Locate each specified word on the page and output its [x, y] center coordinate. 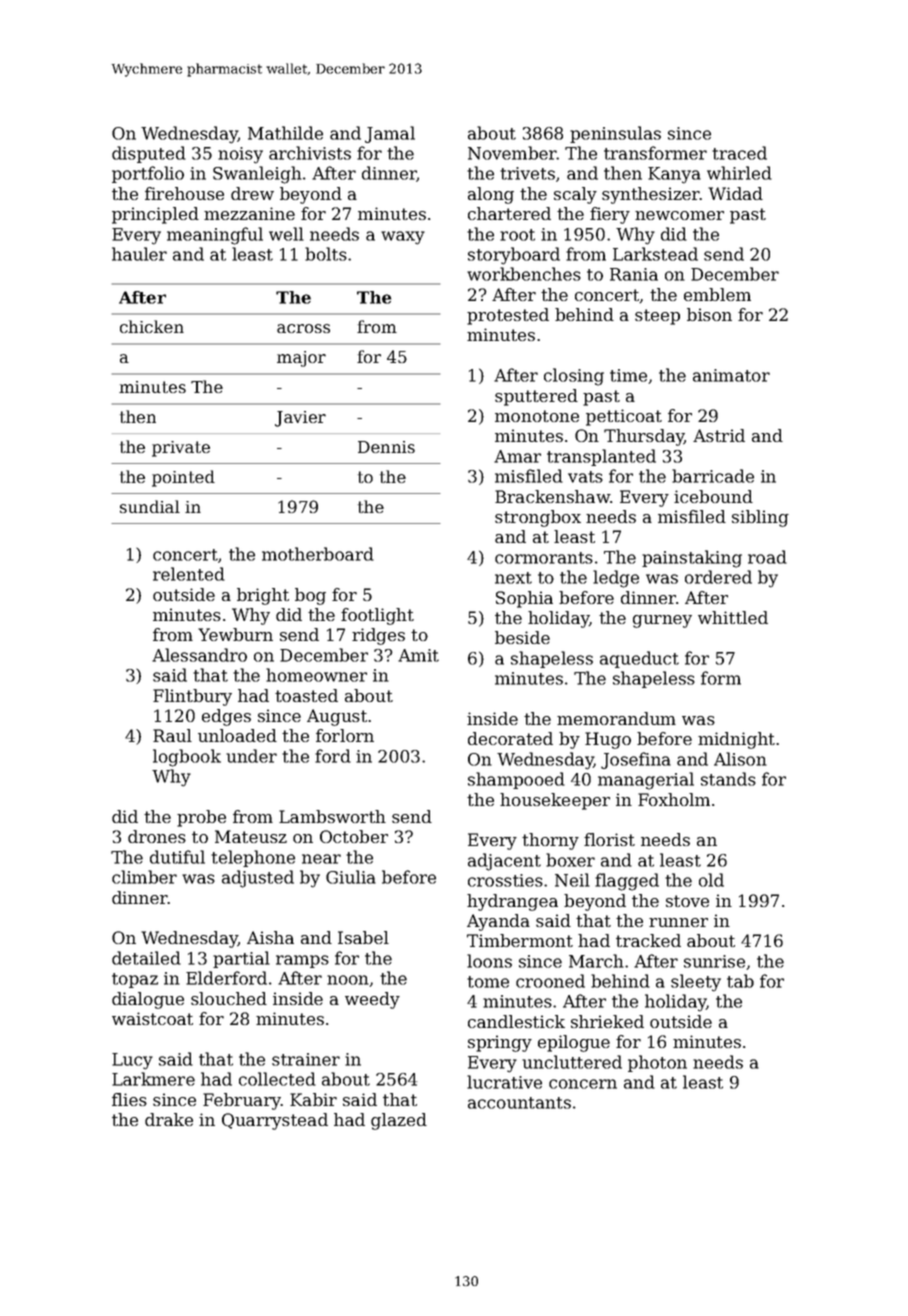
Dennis [386, 447]
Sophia [524, 599]
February [242, 1101]
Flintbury [192, 697]
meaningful [215, 236]
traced [739, 153]
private [181, 449]
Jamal [390, 134]
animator [731, 375]
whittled [733, 617]
